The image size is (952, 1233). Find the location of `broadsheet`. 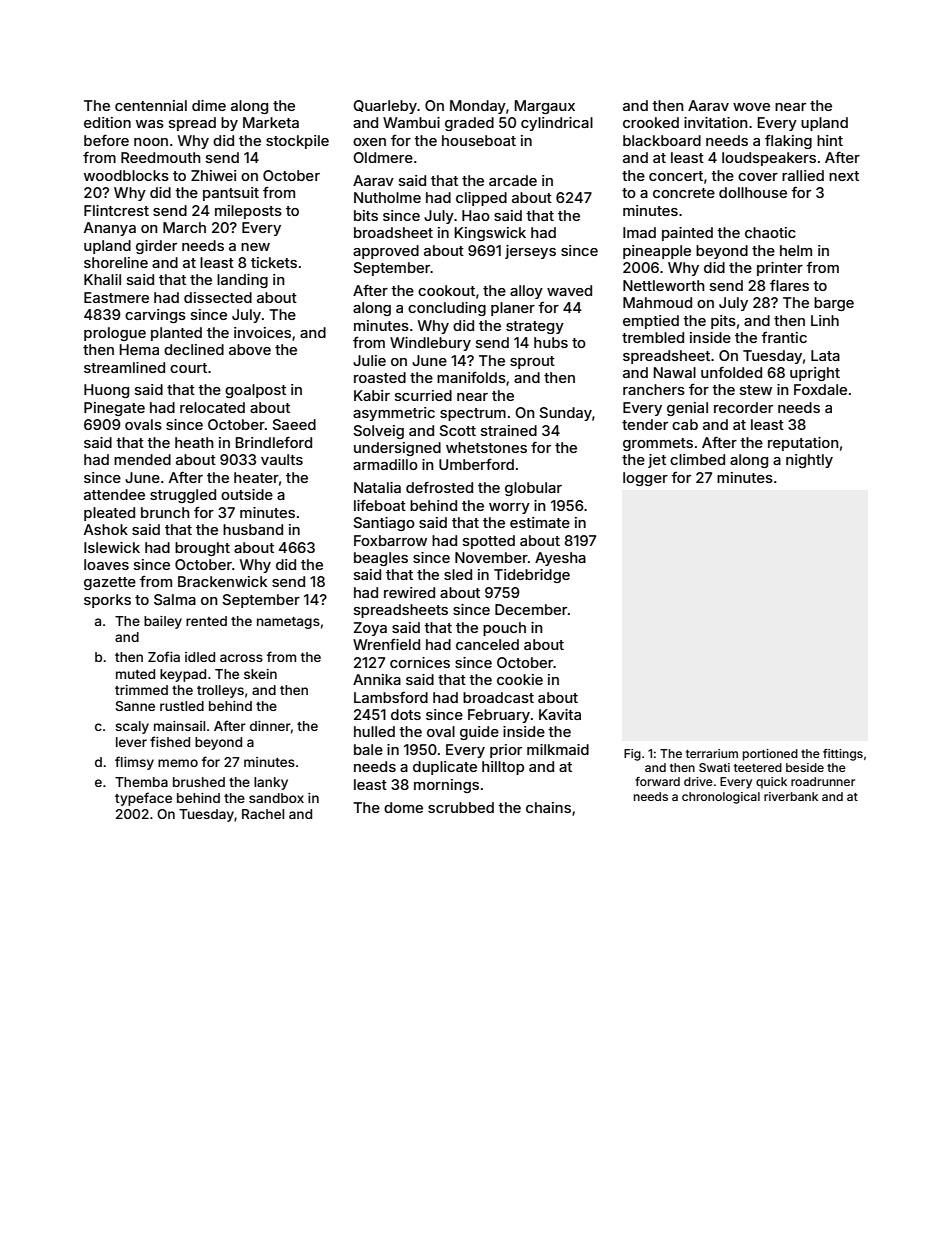

broadsheet is located at coordinates (393, 232).
